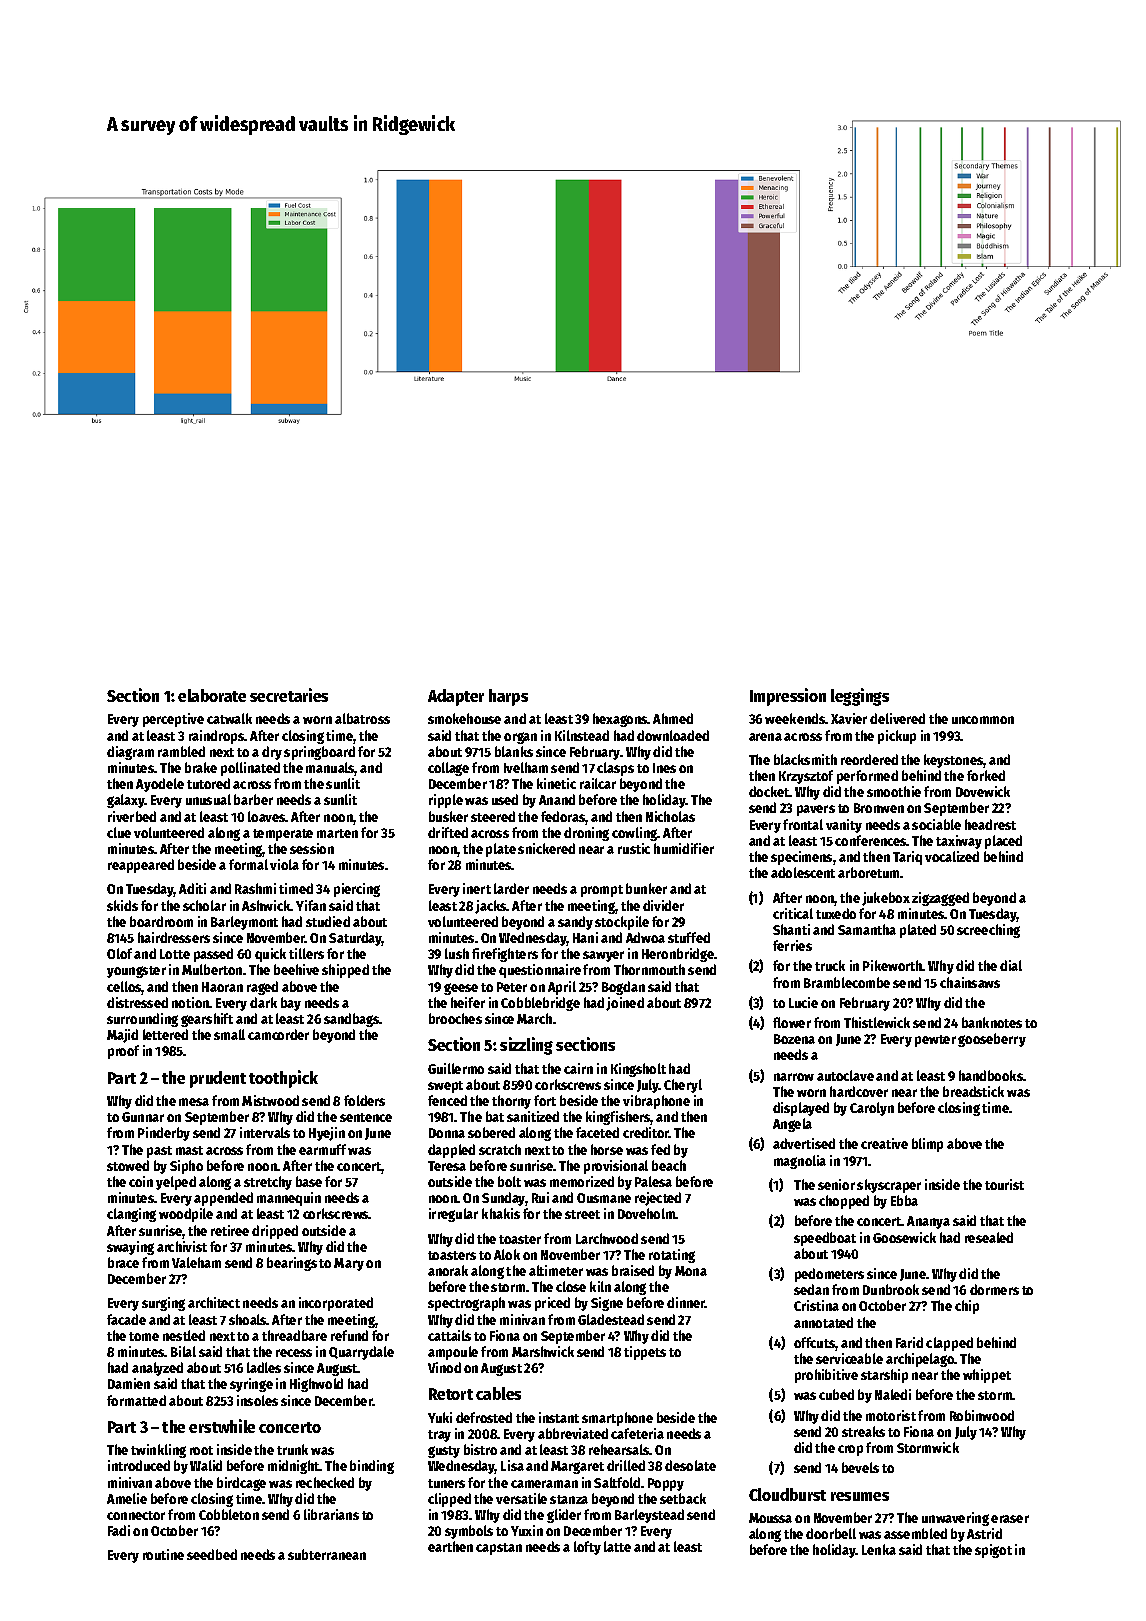 Image resolution: width=1146 pixels, height=1621 pixels. What do you see at coordinates (206, 1465) in the image?
I see `Walid` at bounding box center [206, 1465].
